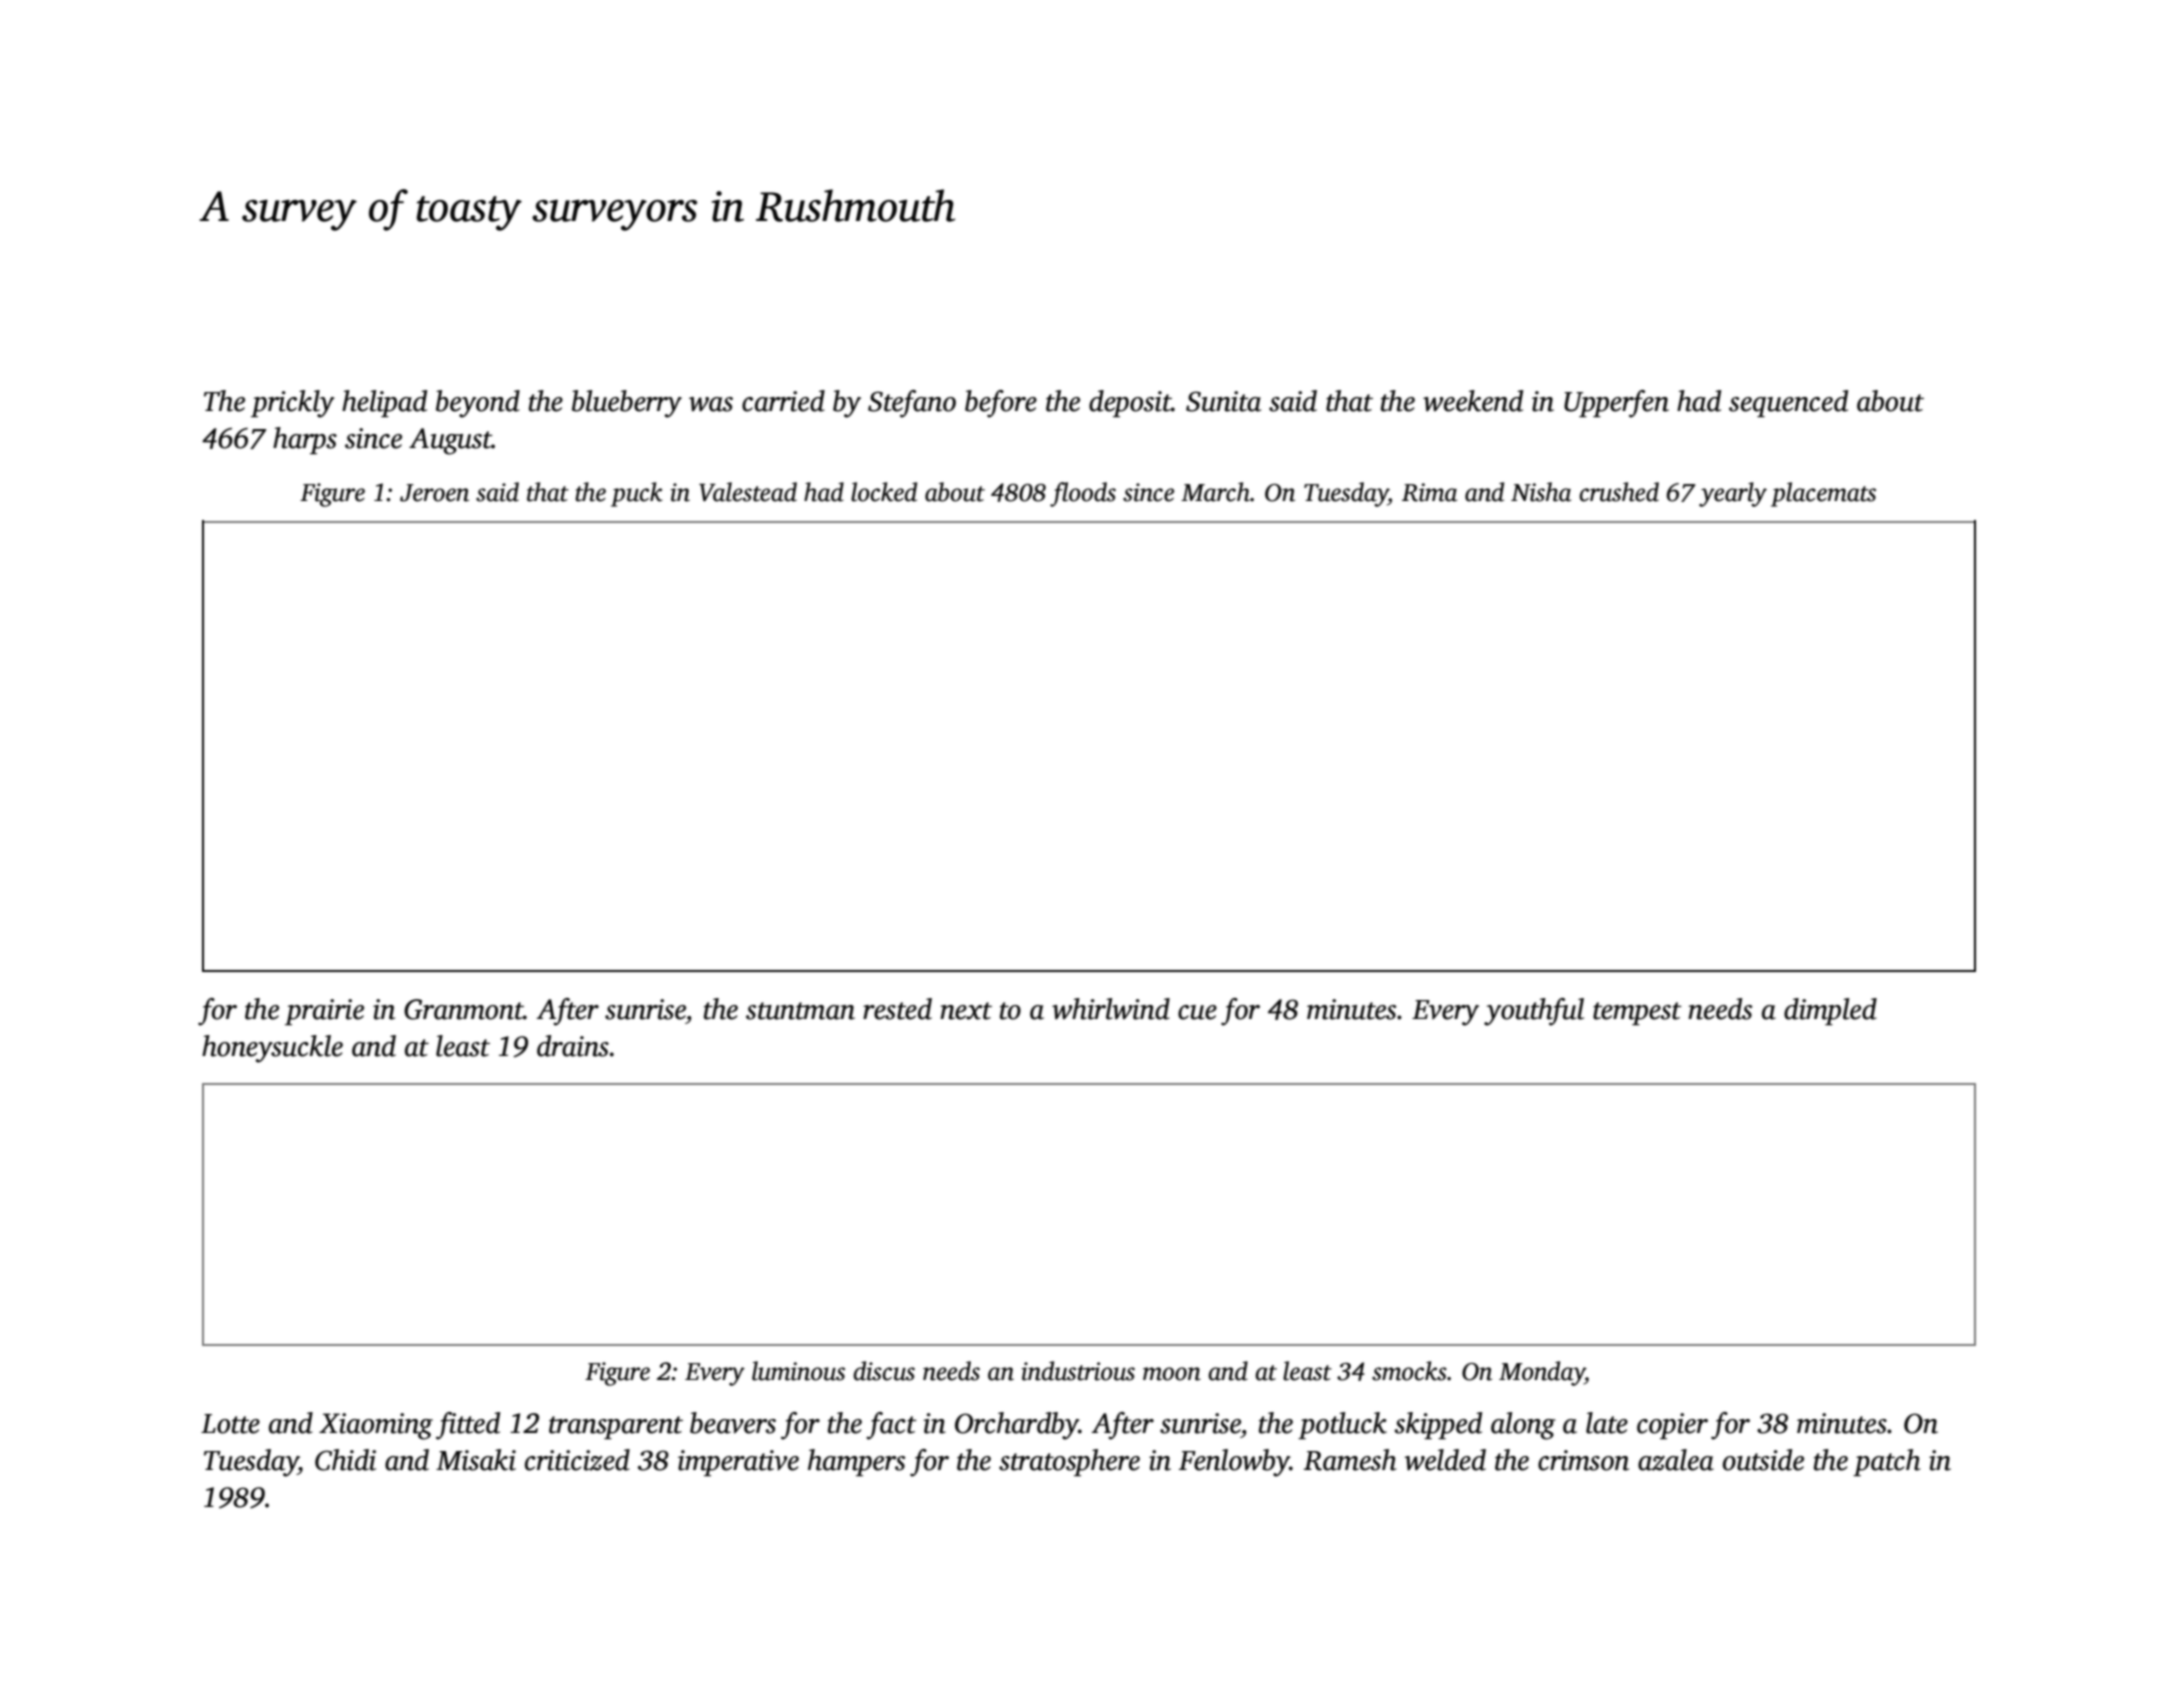 The height and width of the screenshot is (1683, 2178). What do you see at coordinates (463, 1009) in the screenshot?
I see `Granmont` at bounding box center [463, 1009].
